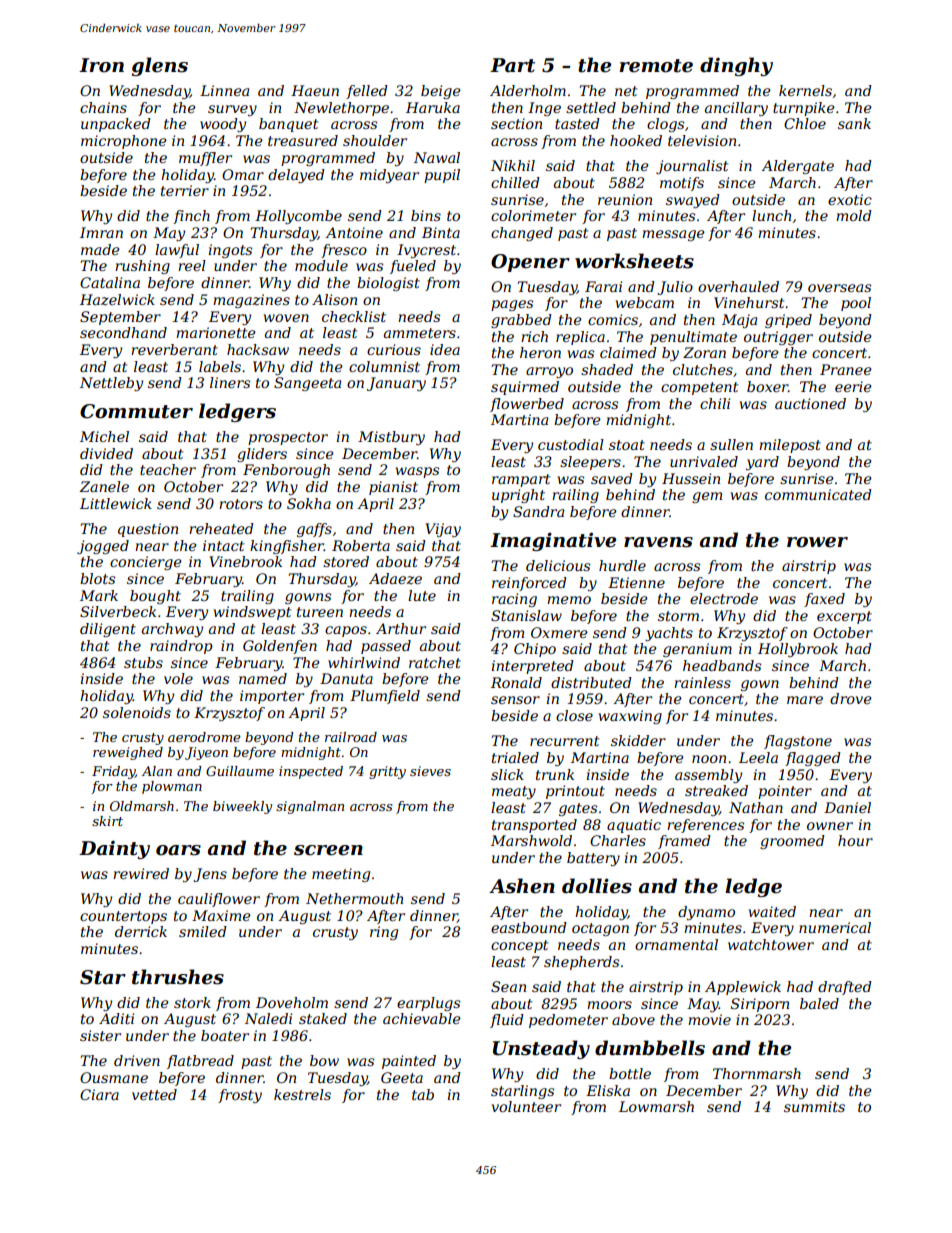  I want to click on railroad, so click(351, 737).
